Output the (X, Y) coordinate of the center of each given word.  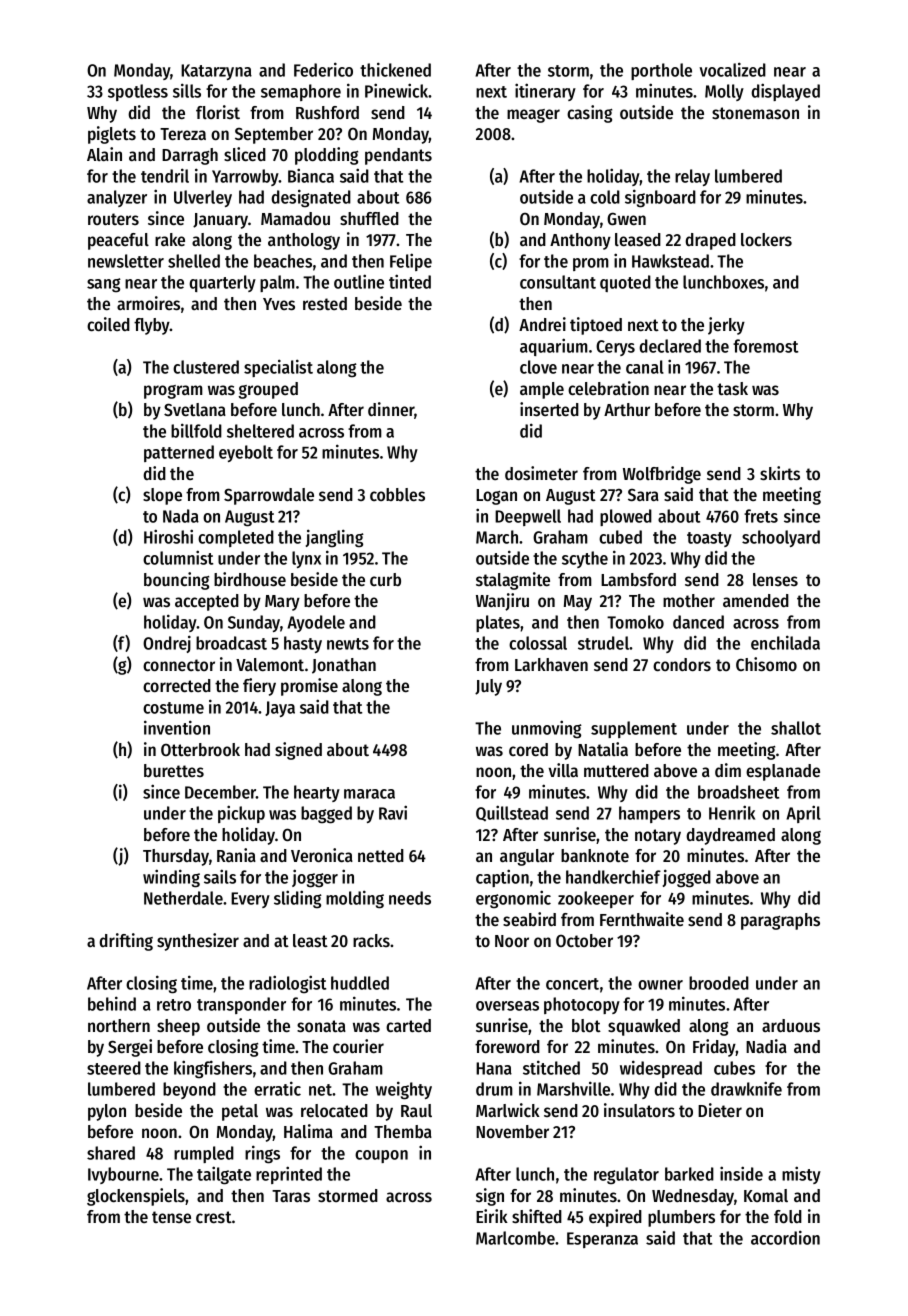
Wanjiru (502, 602)
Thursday (176, 857)
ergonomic (513, 899)
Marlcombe (515, 1238)
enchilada (785, 642)
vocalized (732, 69)
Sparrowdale (269, 496)
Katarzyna (216, 72)
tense (171, 1217)
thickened (395, 69)
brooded (719, 983)
